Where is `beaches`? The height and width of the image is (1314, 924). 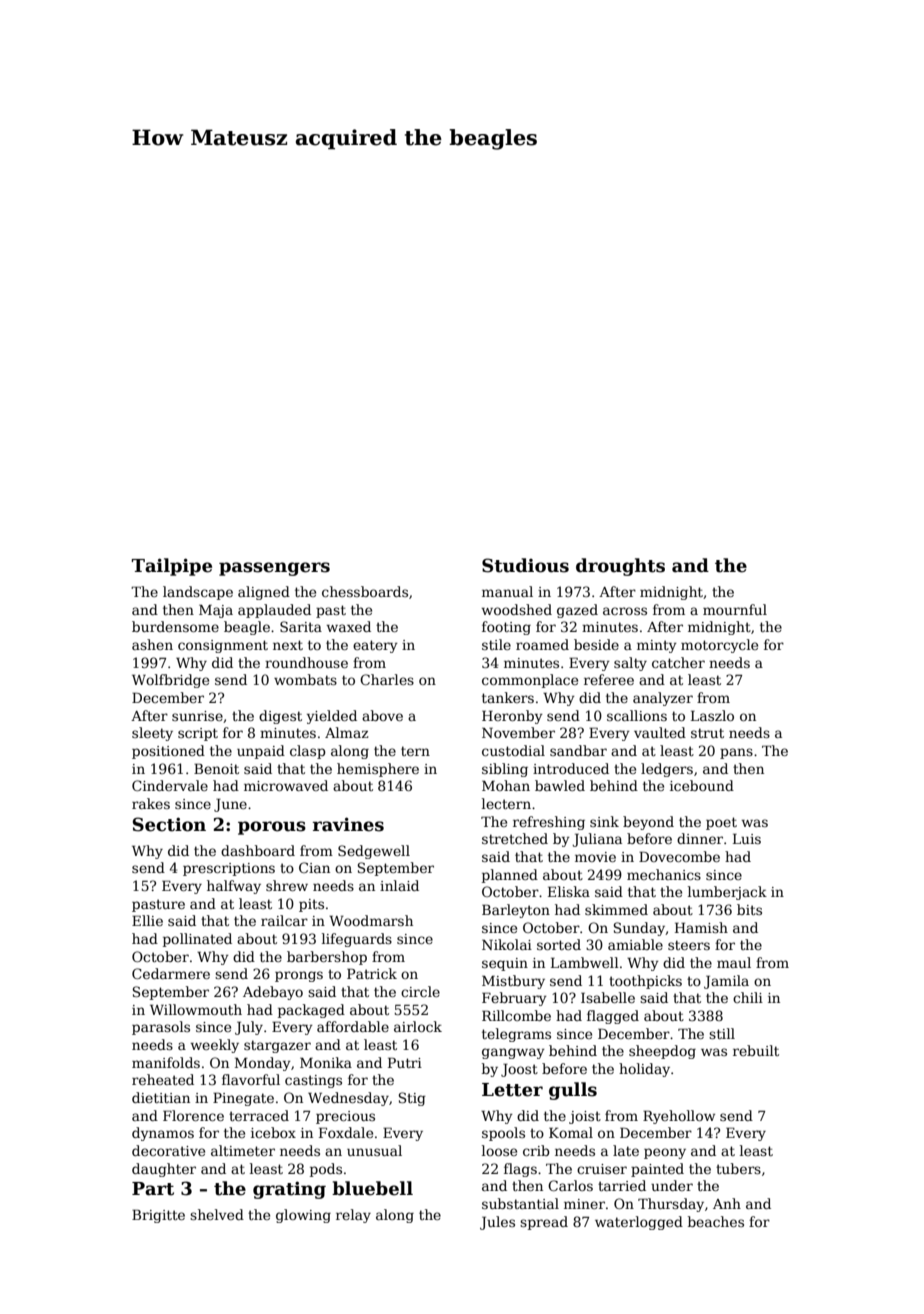
beaches is located at coordinates (716, 1221).
